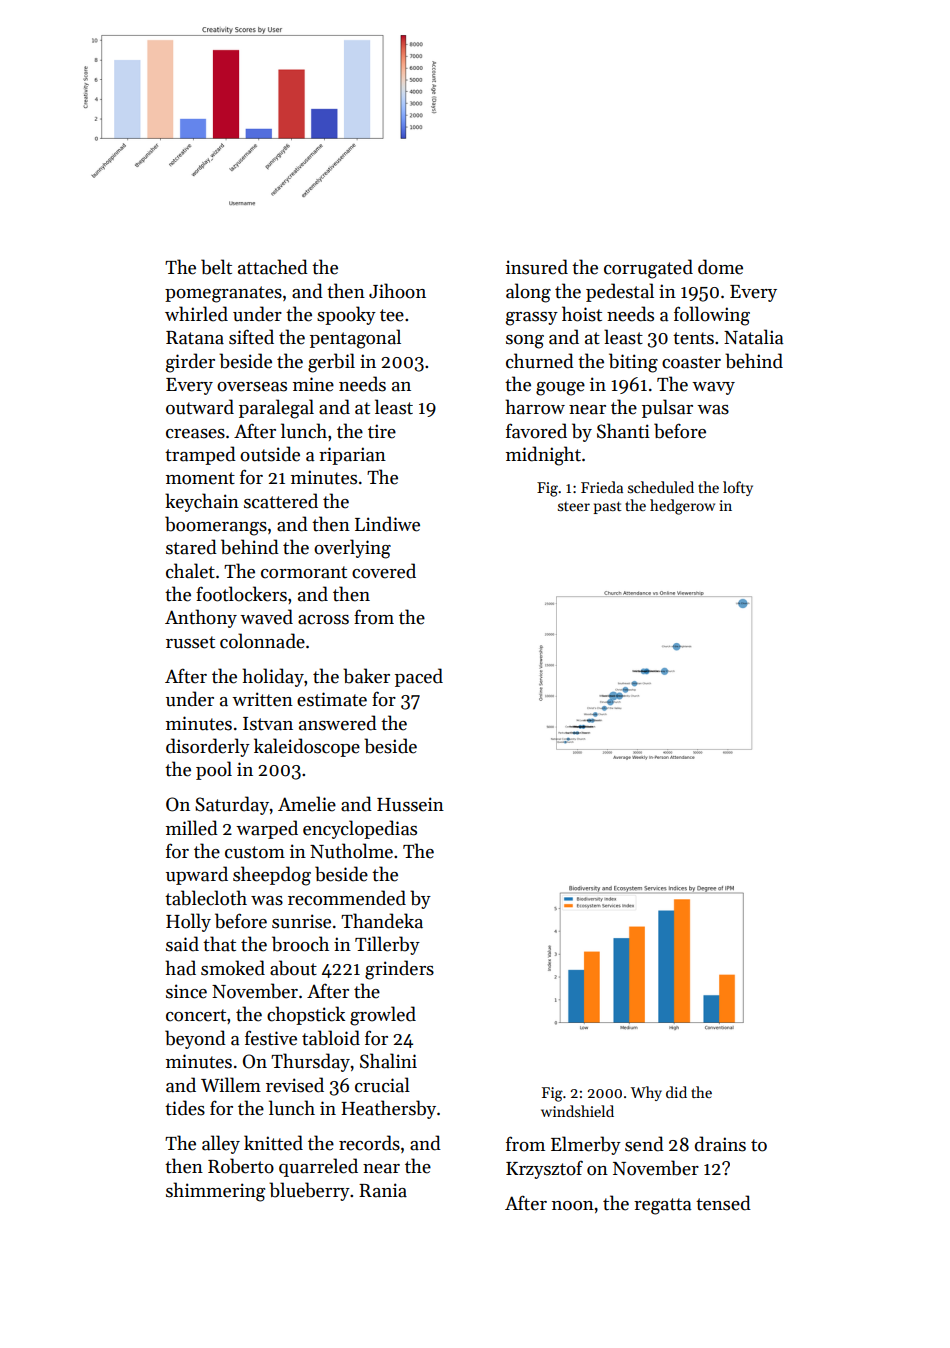 The width and height of the screenshot is (950, 1348). I want to click on pulsar, so click(667, 408).
